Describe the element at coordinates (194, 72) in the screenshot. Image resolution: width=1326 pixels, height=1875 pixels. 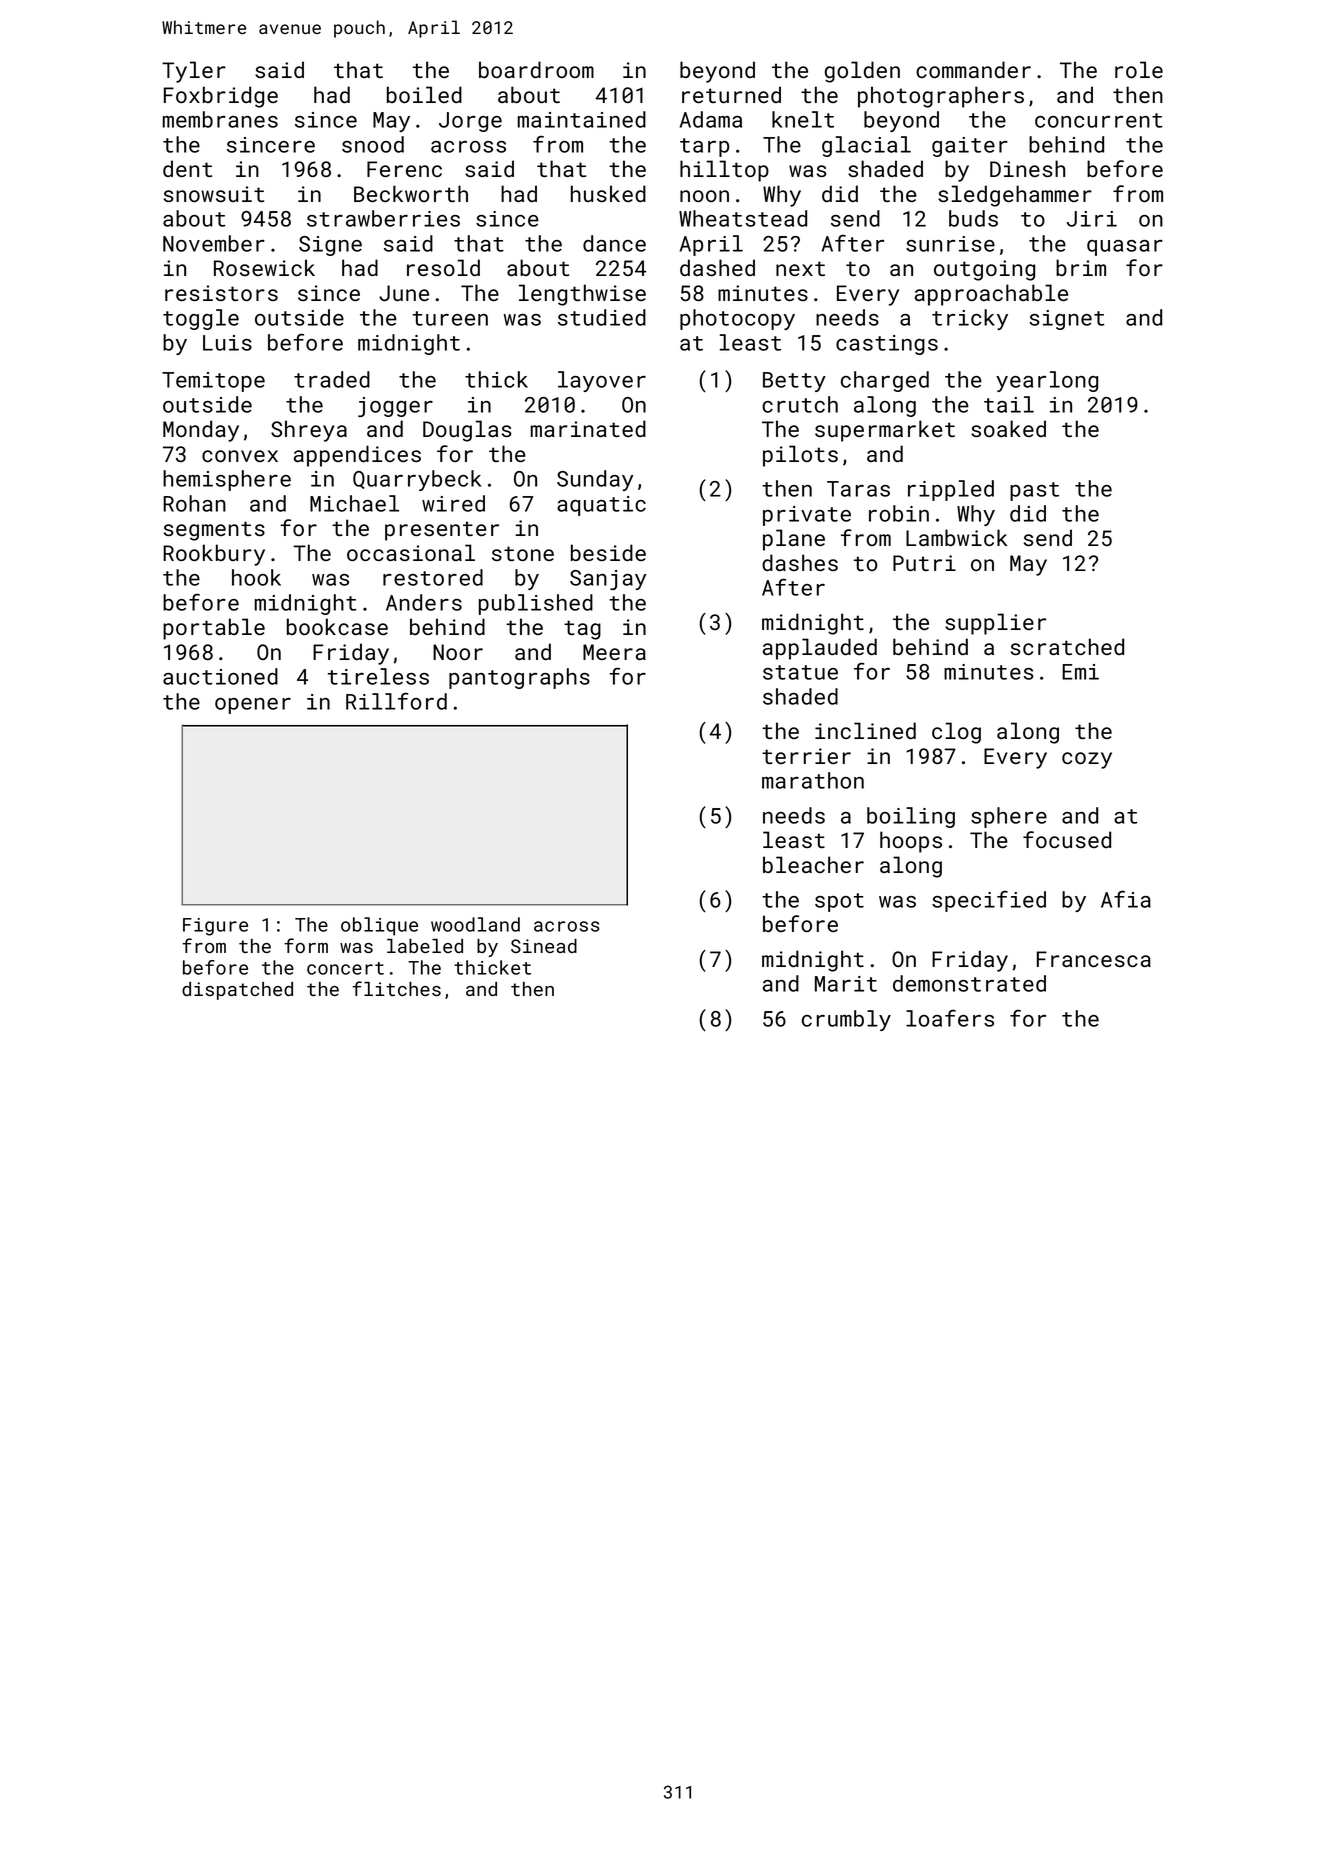
I see `Tyler` at that location.
